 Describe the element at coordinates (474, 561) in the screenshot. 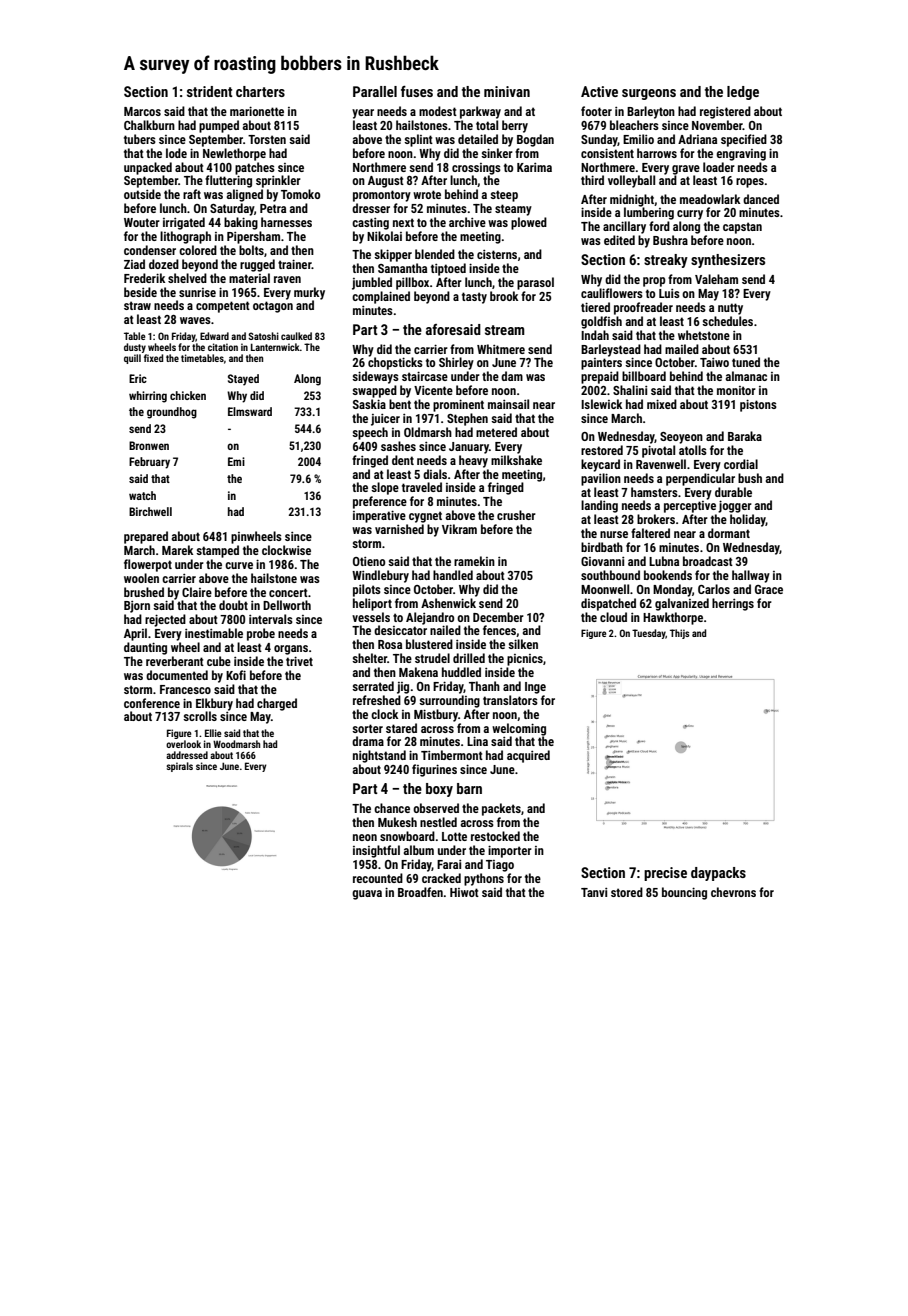

I see `ramekin` at that location.
